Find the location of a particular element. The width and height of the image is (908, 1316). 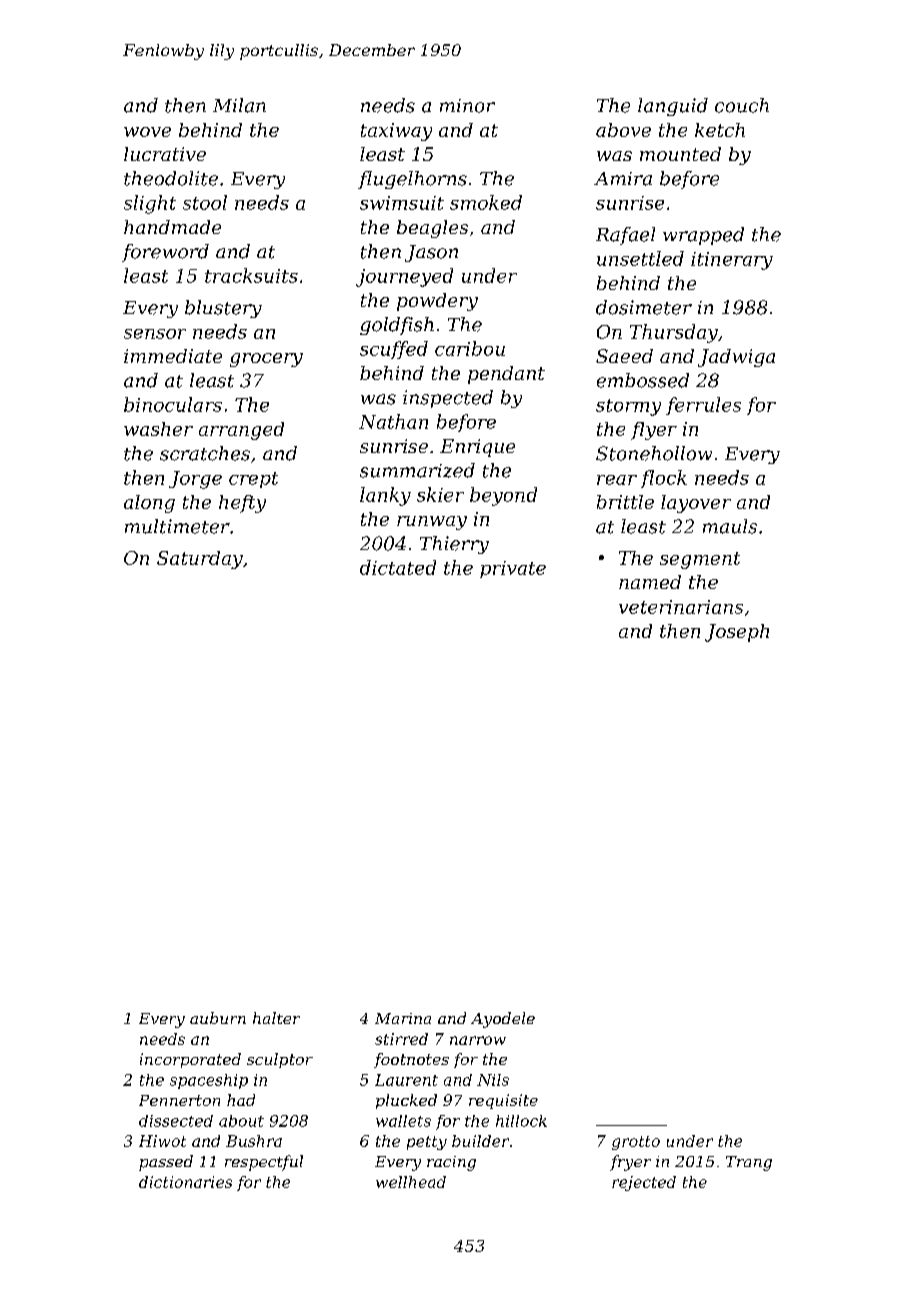

Saeed is located at coordinates (624, 356).
